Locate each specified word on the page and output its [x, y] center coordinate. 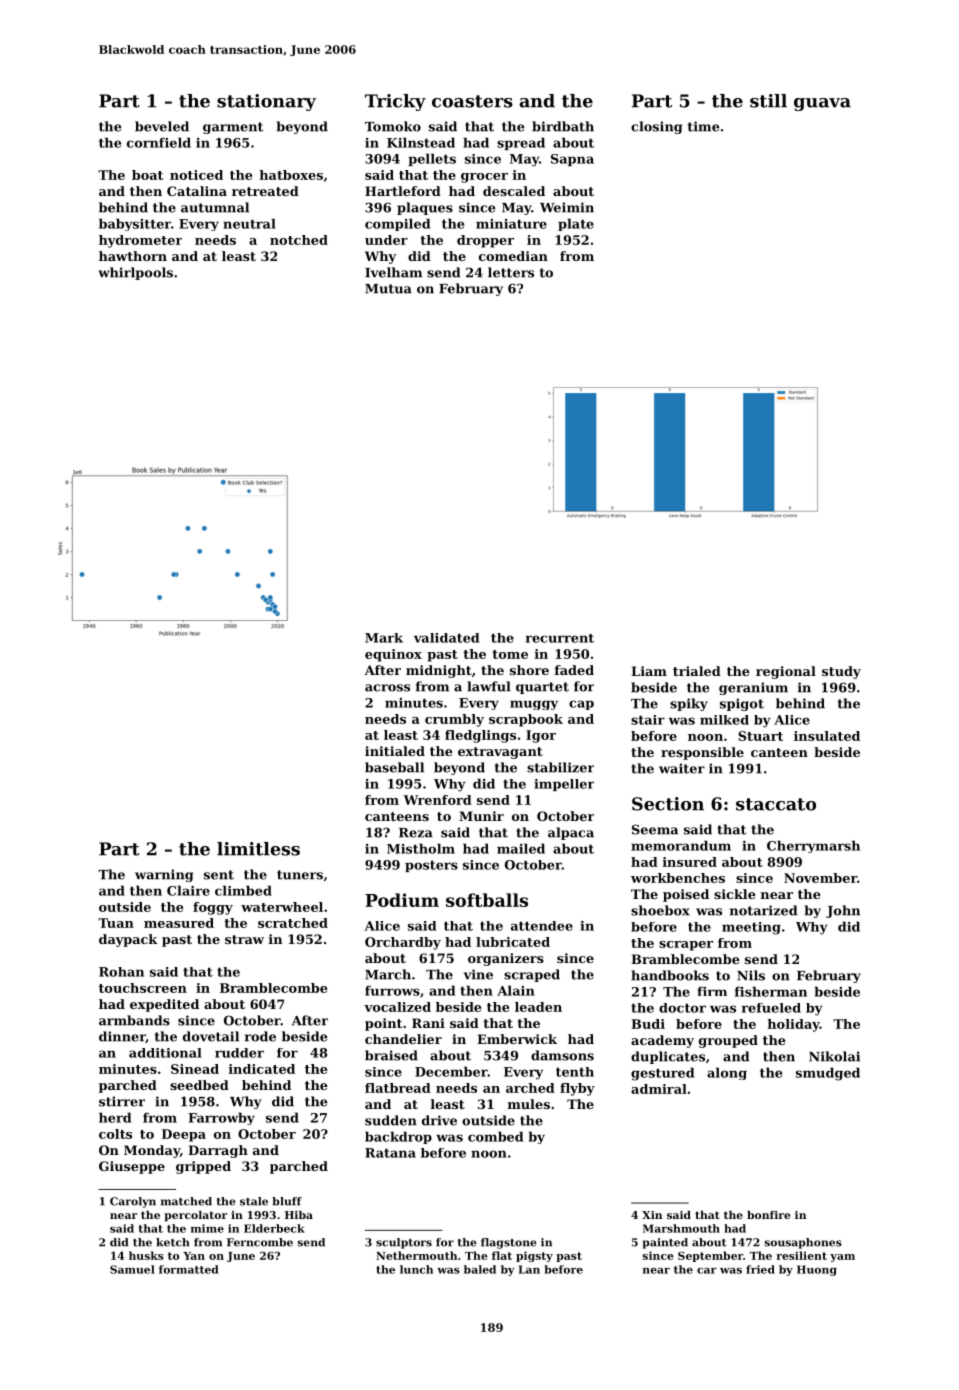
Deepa [184, 1135]
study [841, 672]
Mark [384, 638]
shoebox [660, 910]
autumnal [215, 207]
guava [822, 104]
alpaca [571, 833]
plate [576, 224]
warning [164, 875]
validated [446, 638]
